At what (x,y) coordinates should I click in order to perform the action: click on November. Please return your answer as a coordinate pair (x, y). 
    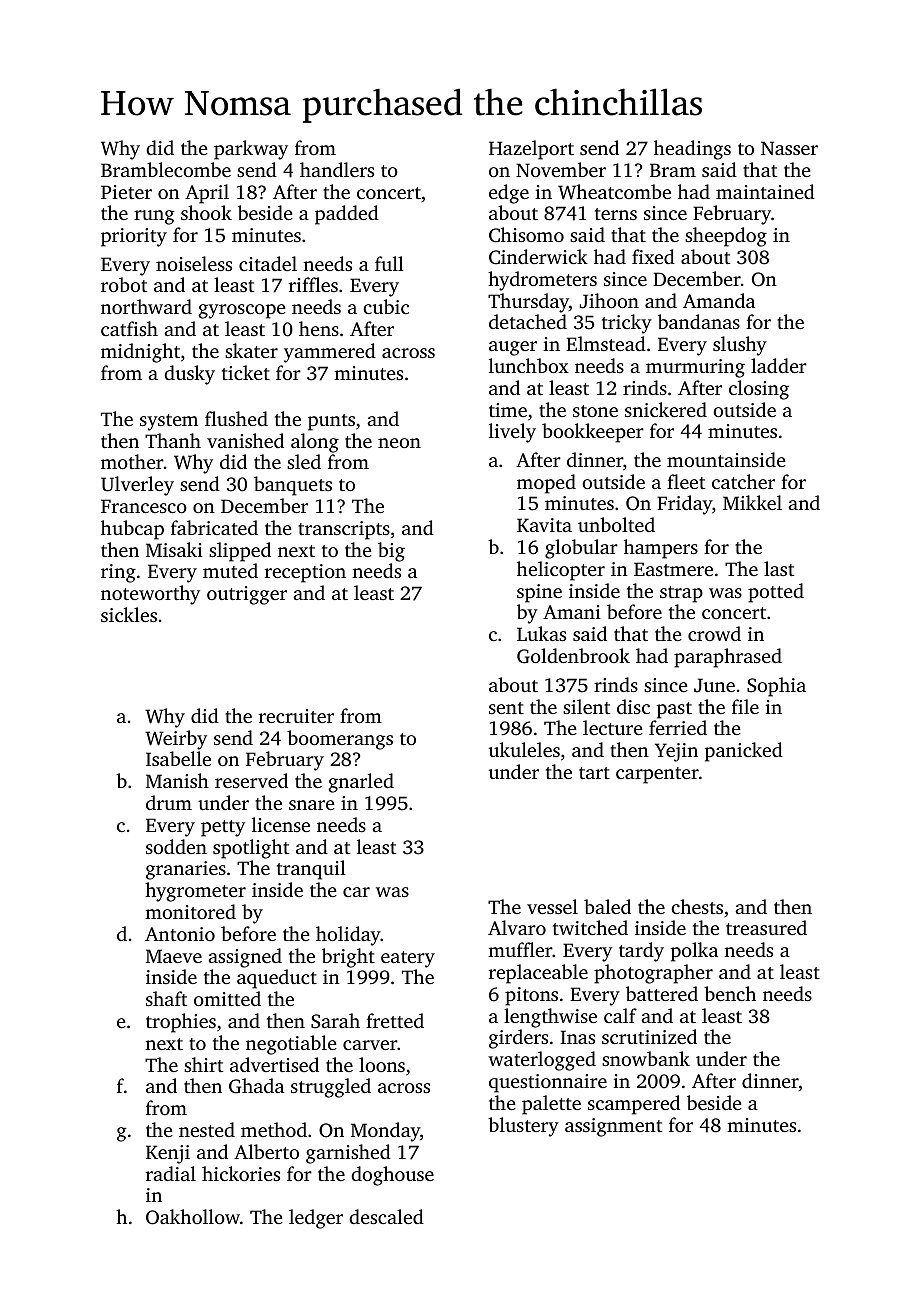
    Looking at the image, I should click on (561, 169).
